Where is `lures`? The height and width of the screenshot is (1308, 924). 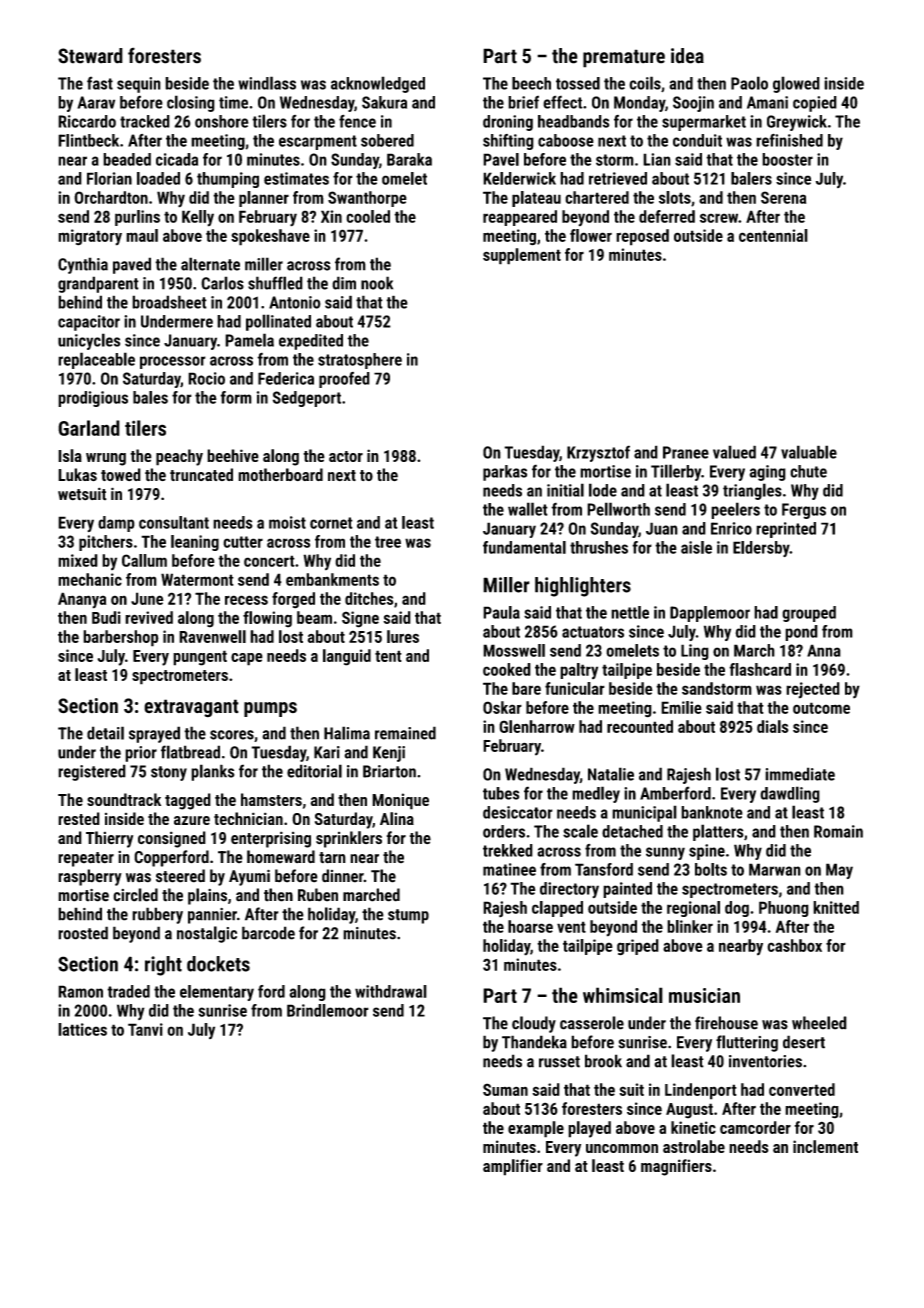 lures is located at coordinates (403, 636).
